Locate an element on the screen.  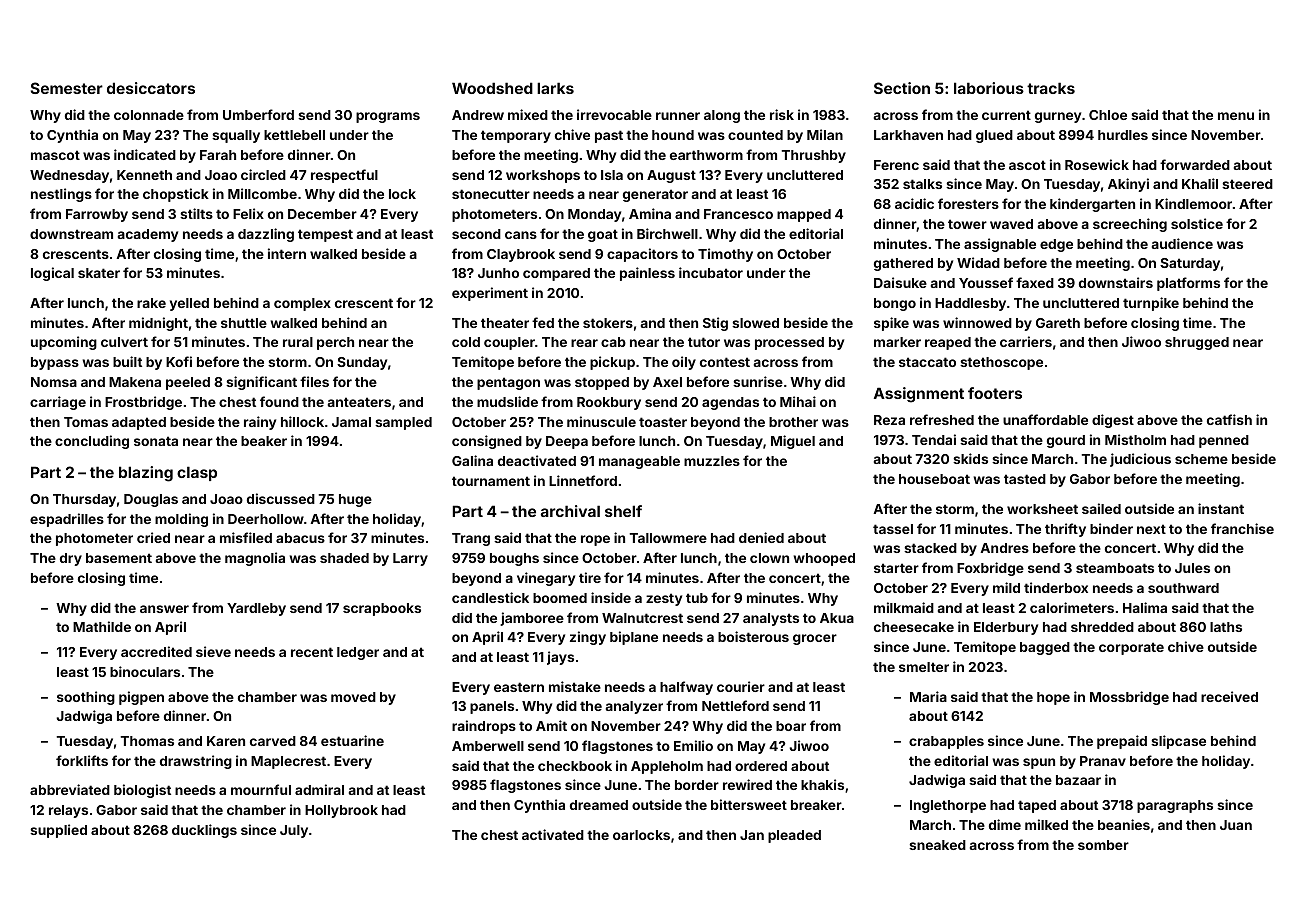
Thursday is located at coordinates (84, 500).
